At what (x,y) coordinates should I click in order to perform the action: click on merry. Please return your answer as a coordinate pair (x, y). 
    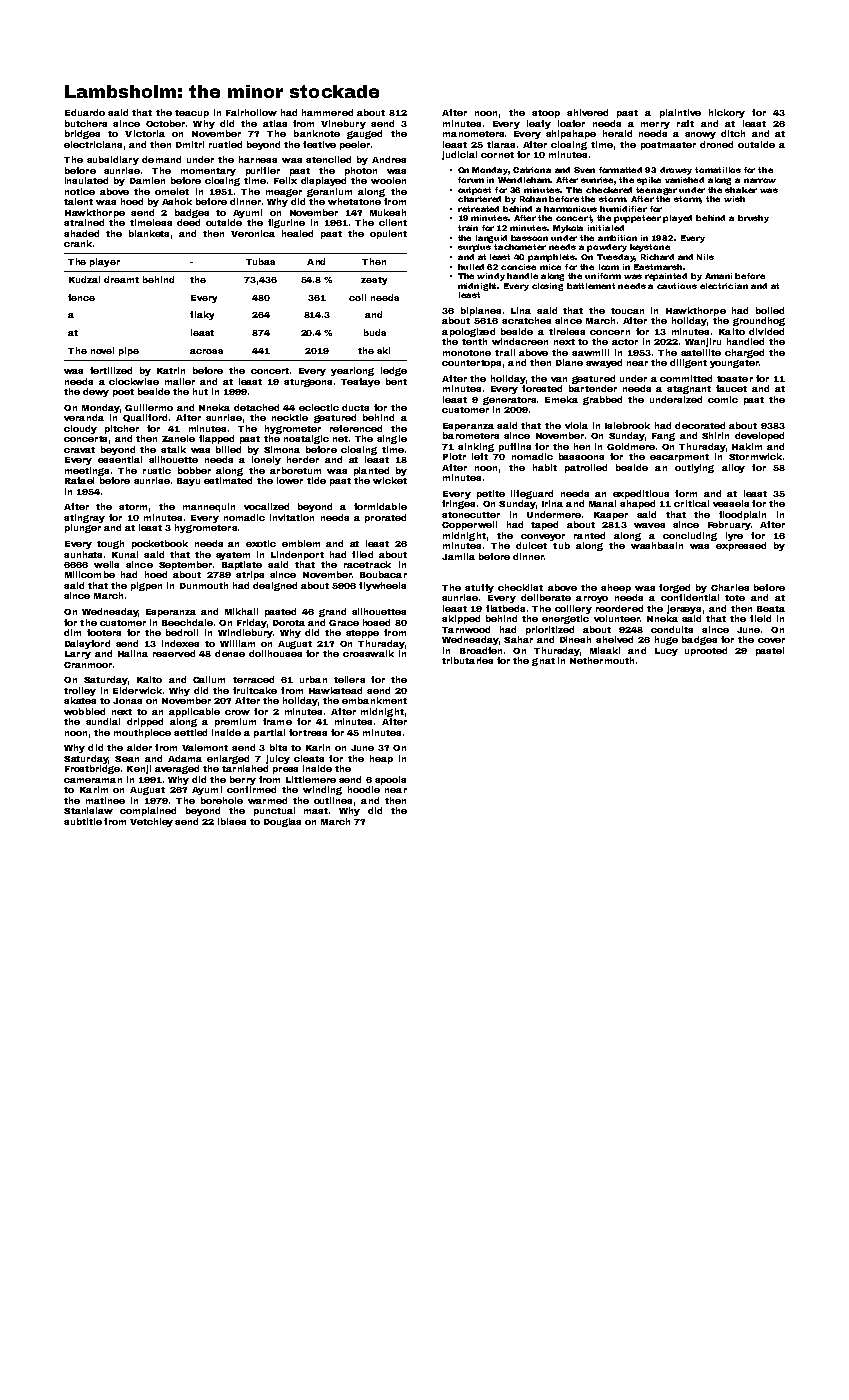
    Looking at the image, I should click on (655, 125).
